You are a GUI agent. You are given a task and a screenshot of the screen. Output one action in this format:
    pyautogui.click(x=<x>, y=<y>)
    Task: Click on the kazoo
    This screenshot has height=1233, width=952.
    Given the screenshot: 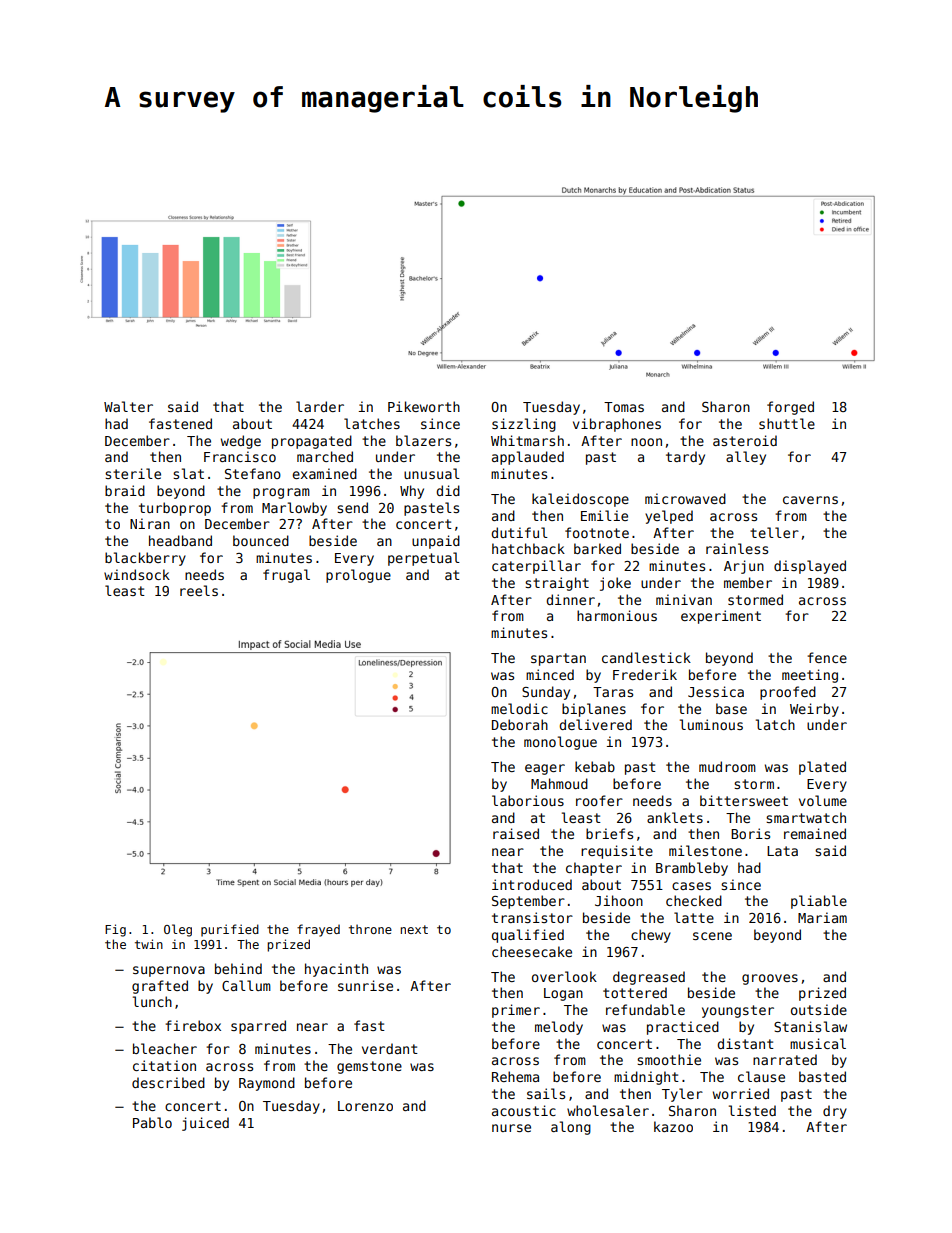 What is the action you would take?
    pyautogui.click(x=673, y=1126)
